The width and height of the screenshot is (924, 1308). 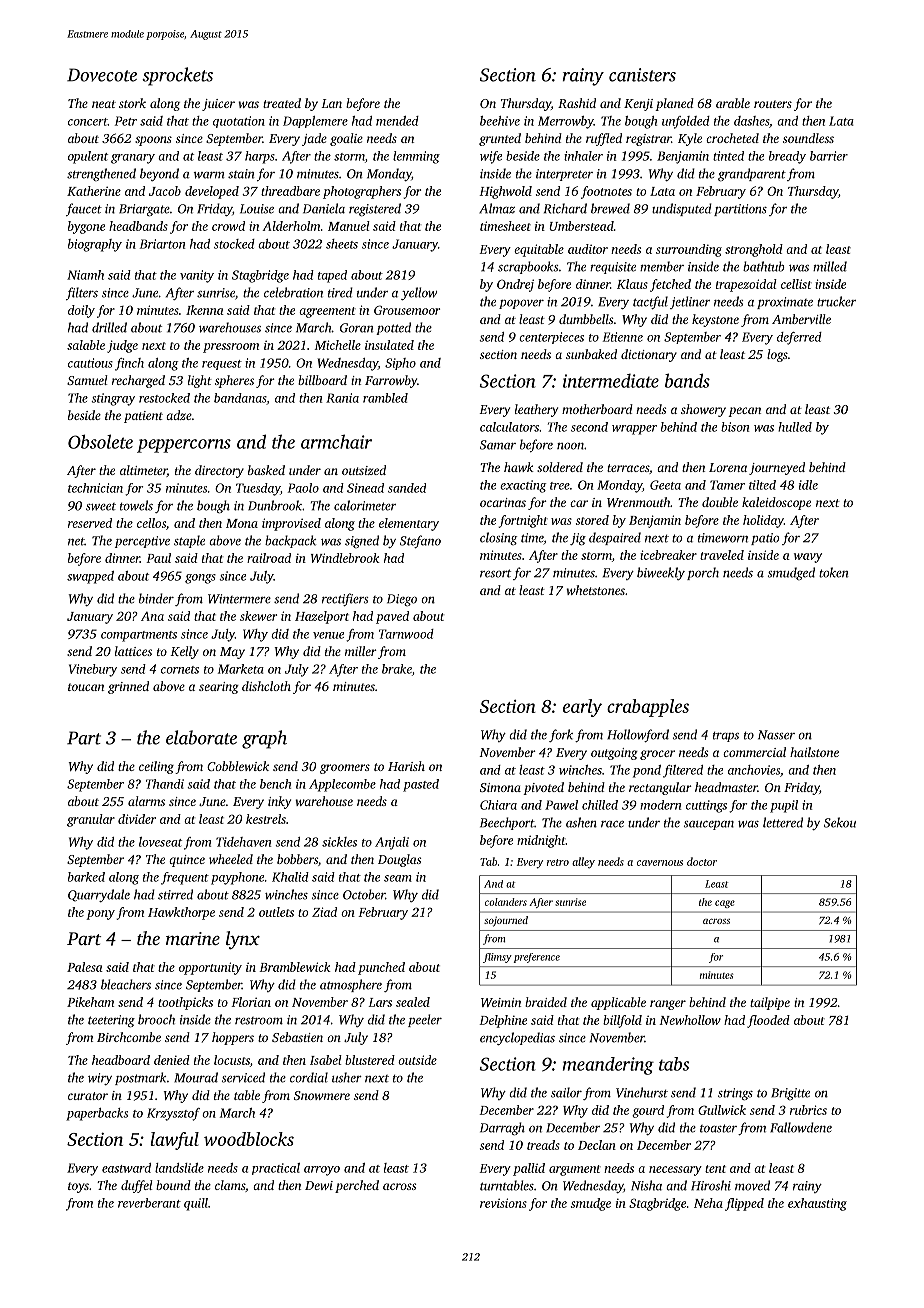 What do you see at coordinates (566, 122) in the screenshot?
I see `Merrowby` at bounding box center [566, 122].
